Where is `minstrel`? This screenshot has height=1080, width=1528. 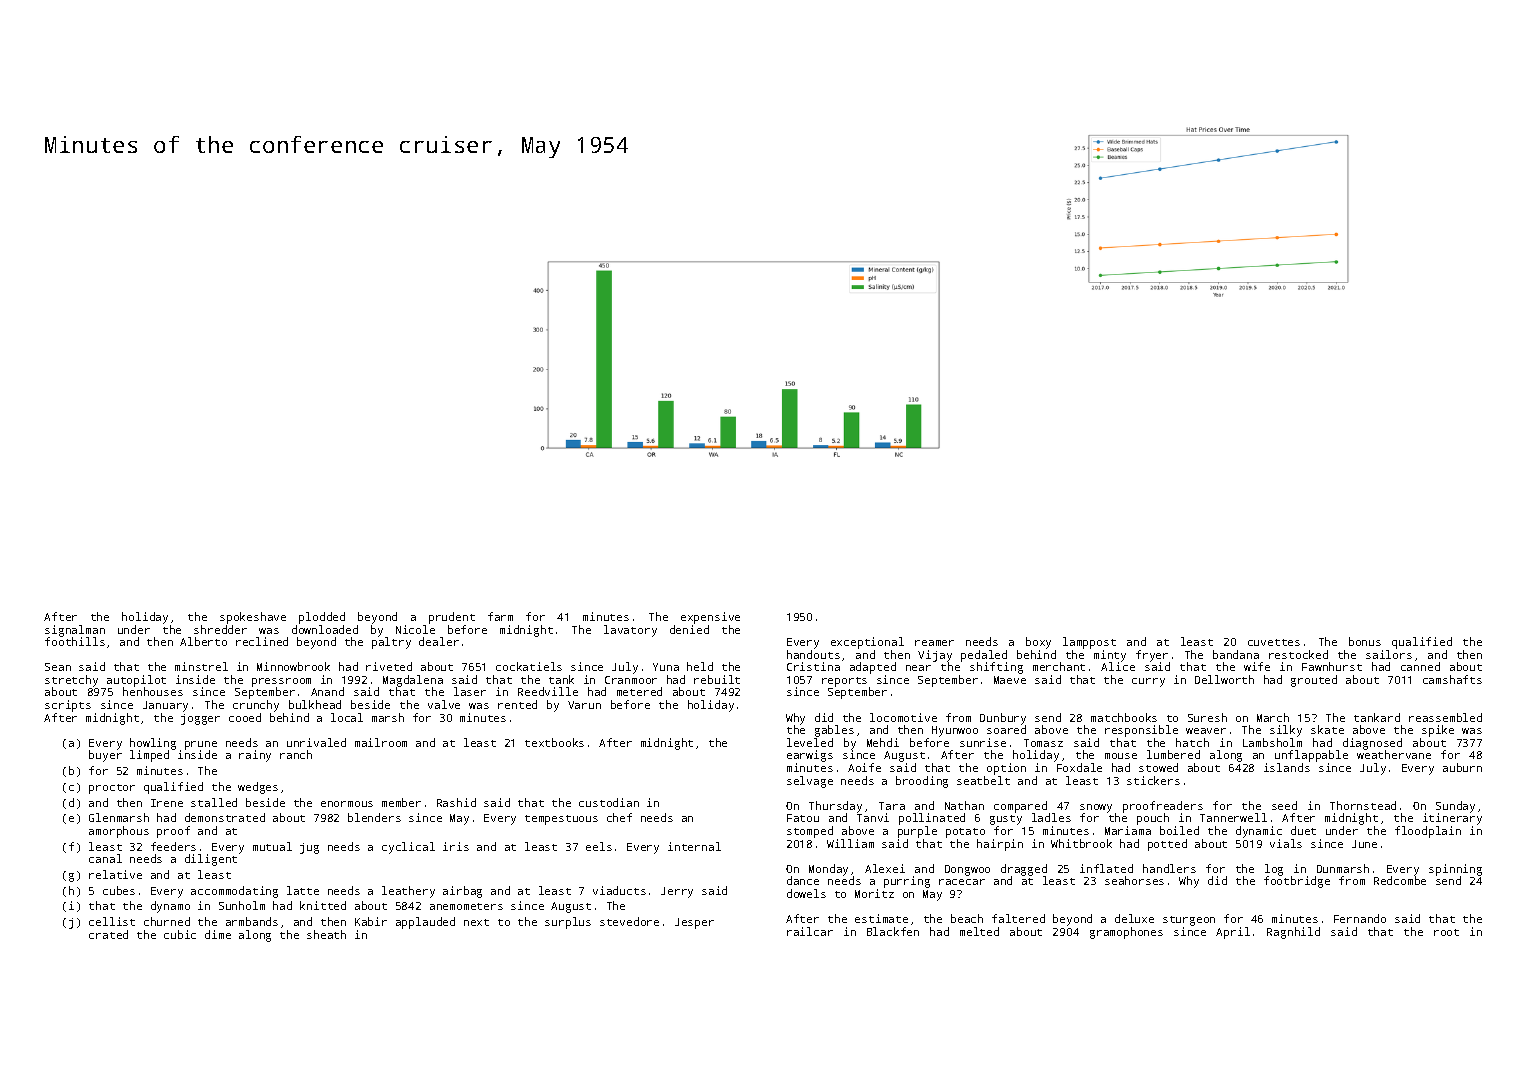
minstrel is located at coordinates (201, 666).
